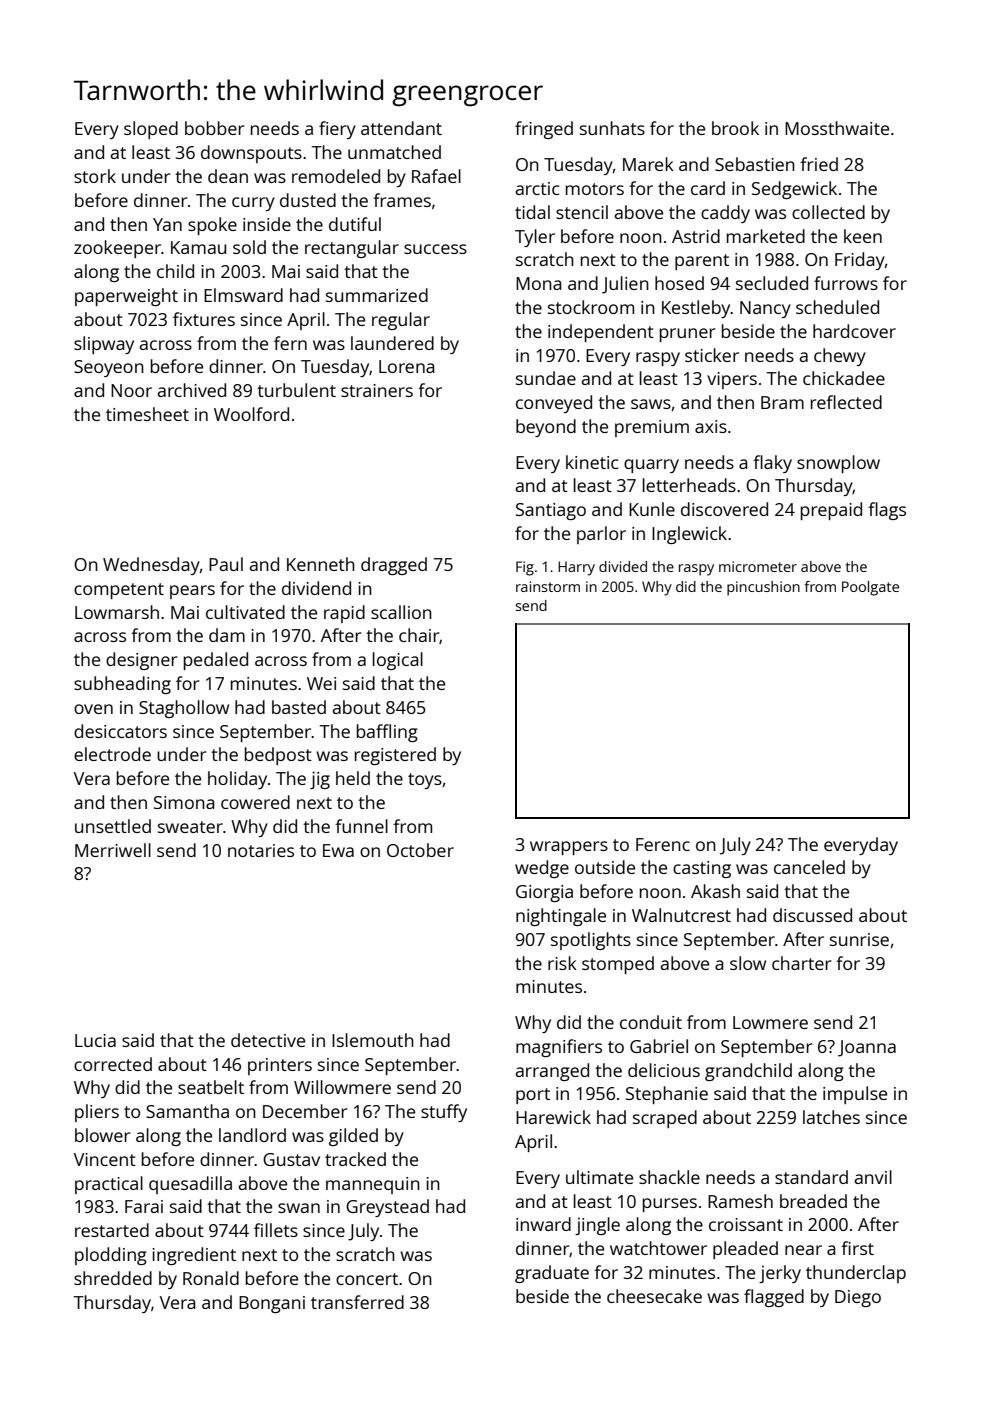 This screenshot has width=983, height=1424. Describe the element at coordinates (151, 130) in the screenshot. I see `sloped` at that location.
